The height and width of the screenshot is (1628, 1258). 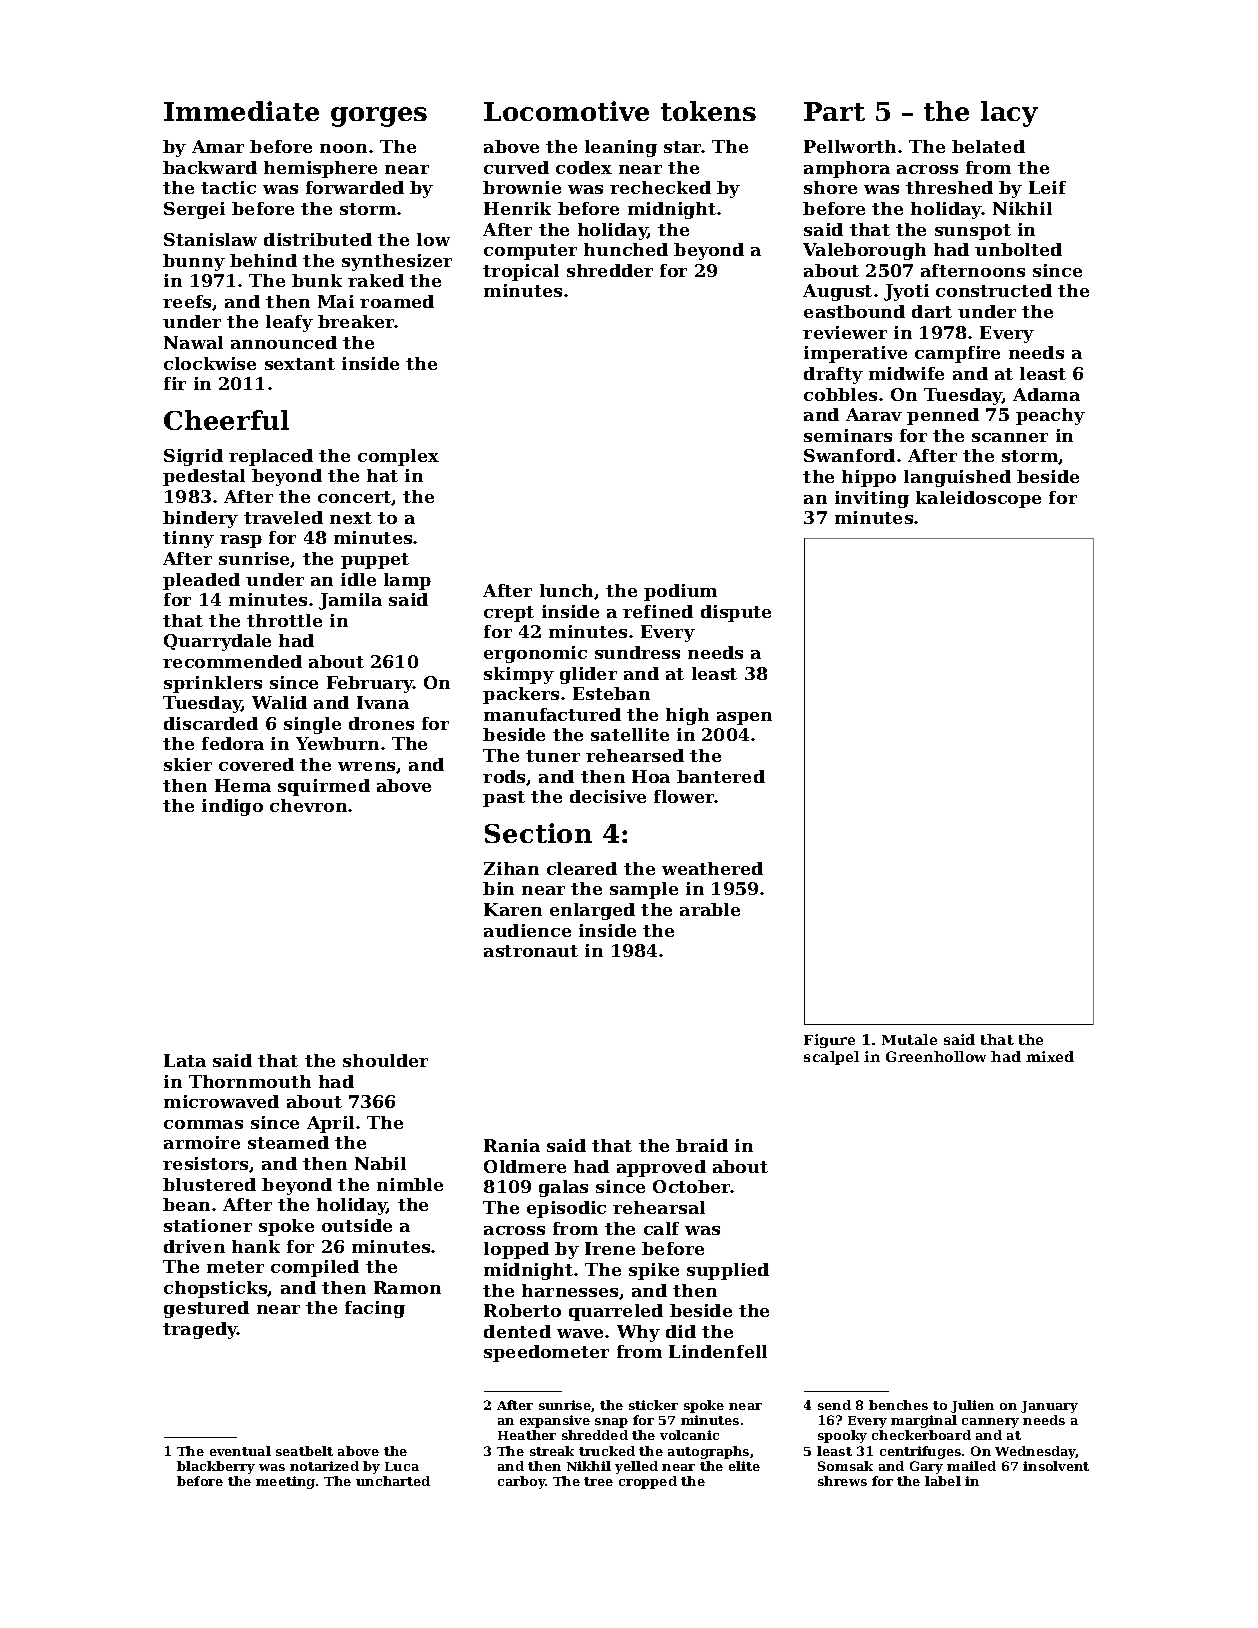 What do you see at coordinates (375, 1309) in the screenshot?
I see `facing` at bounding box center [375, 1309].
